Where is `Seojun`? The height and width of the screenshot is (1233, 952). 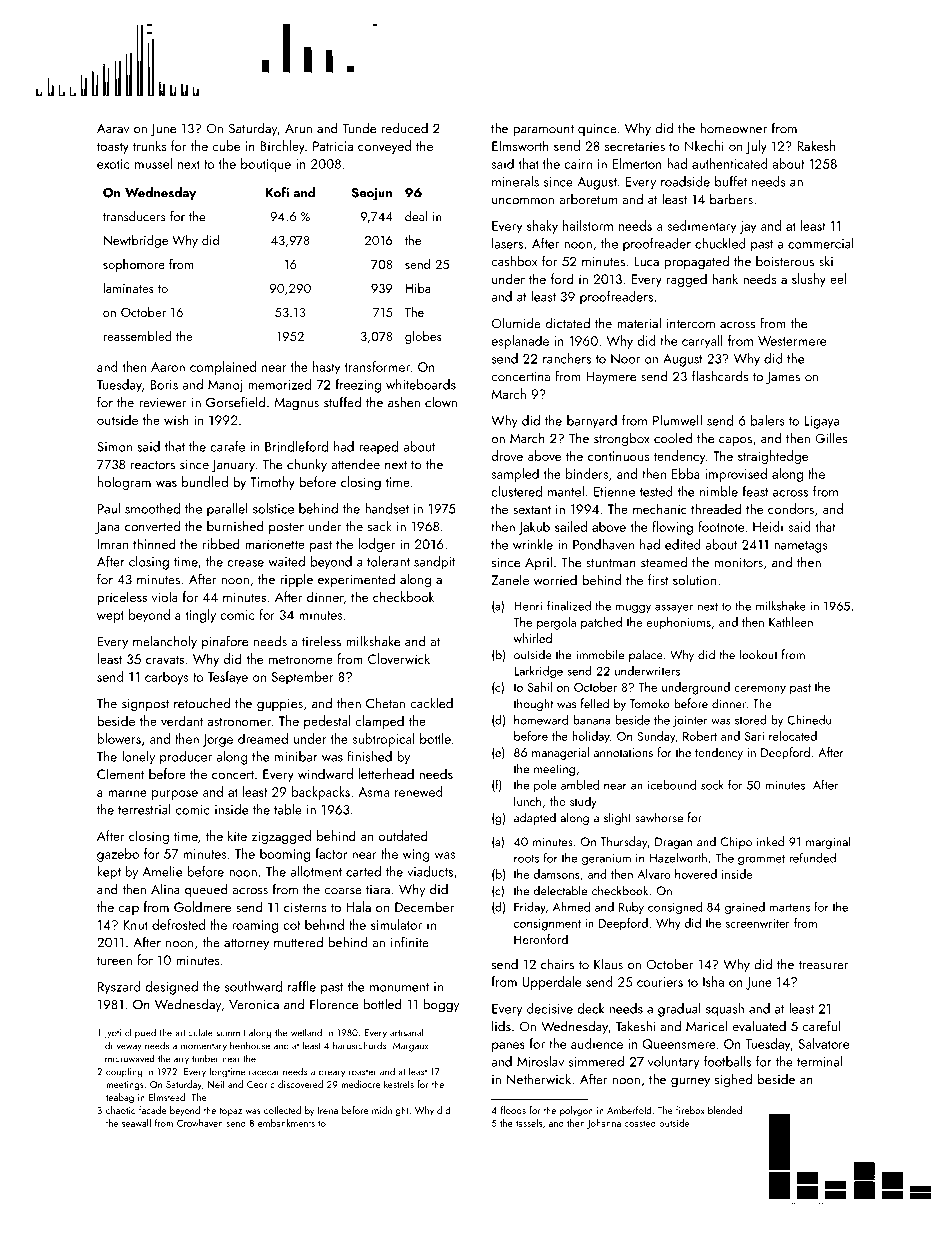 Seojun is located at coordinates (371, 194).
